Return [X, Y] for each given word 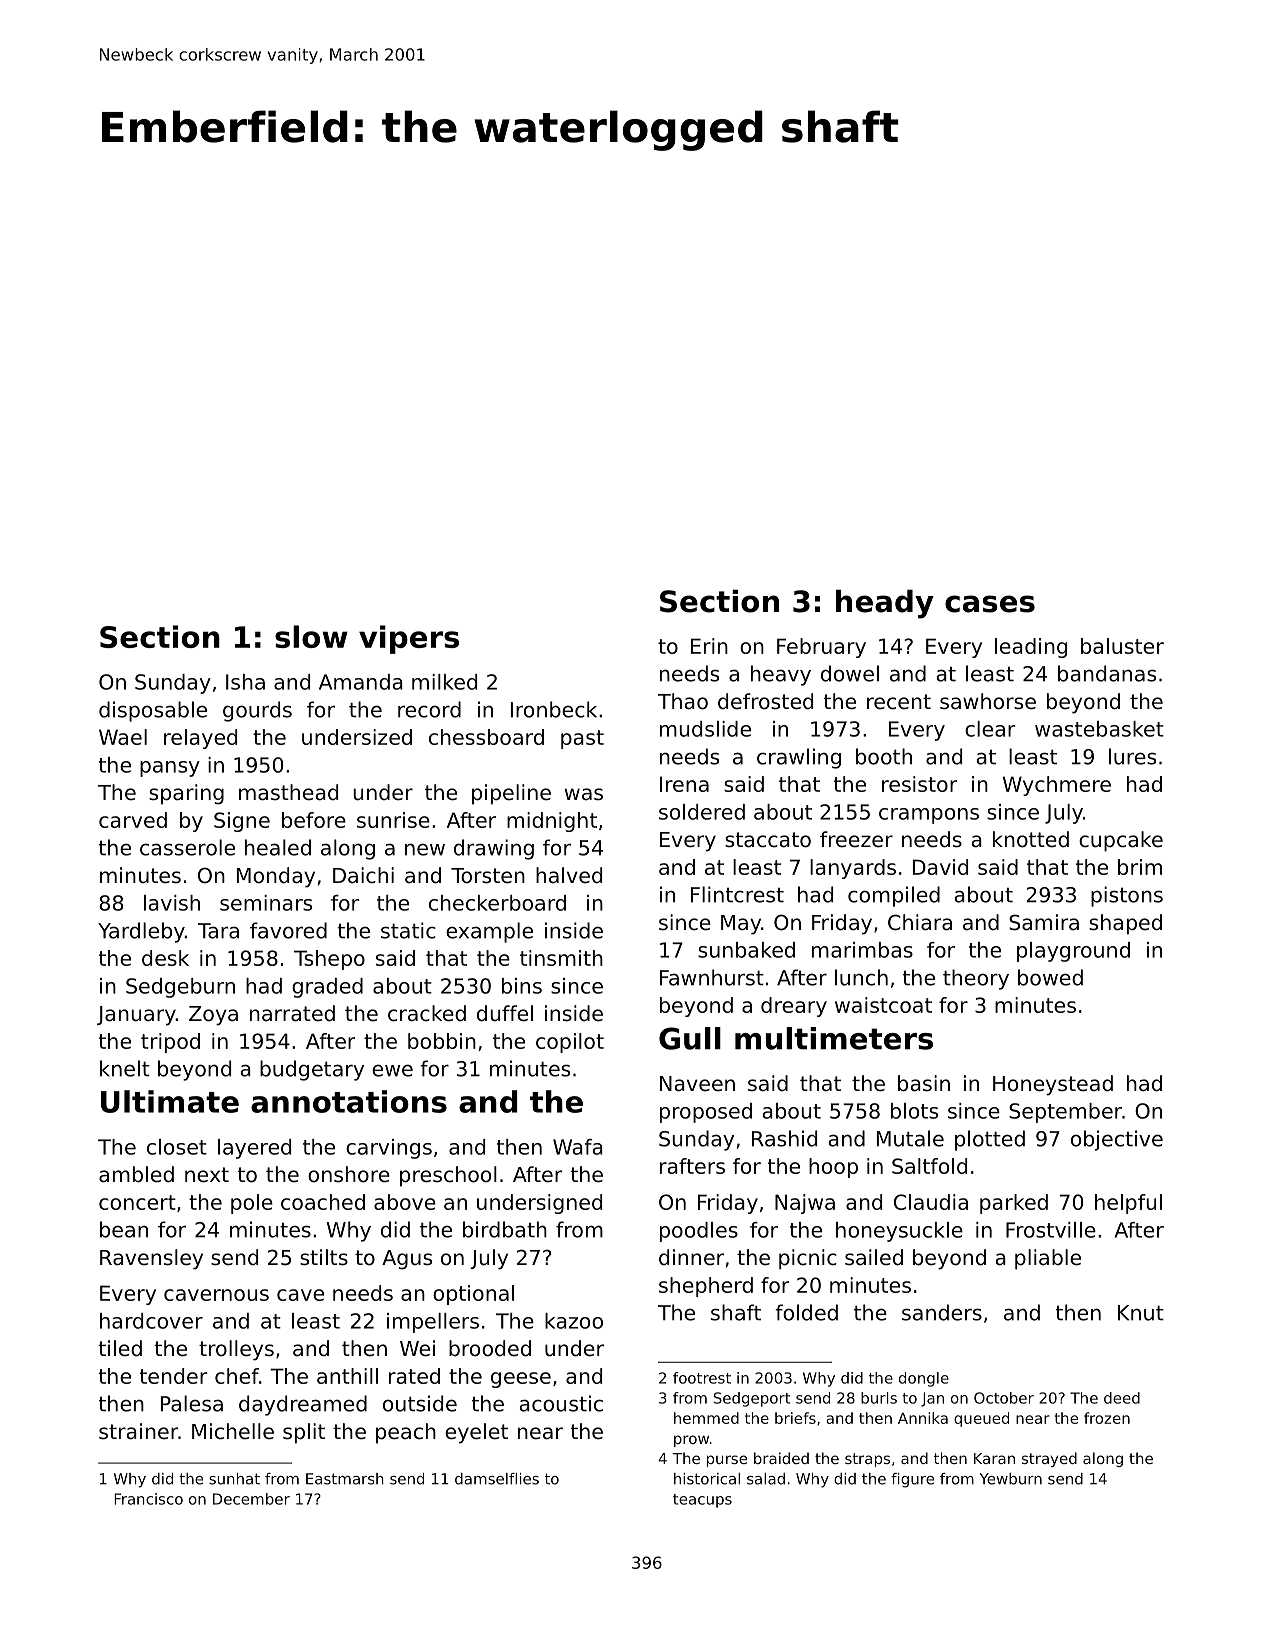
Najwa [805, 1204]
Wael [123, 737]
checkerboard [497, 903]
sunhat [234, 1479]
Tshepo [329, 960]
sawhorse [988, 701]
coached [323, 1202]
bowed [1050, 977]
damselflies [497, 1479]
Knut [1141, 1313]
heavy [781, 675]
